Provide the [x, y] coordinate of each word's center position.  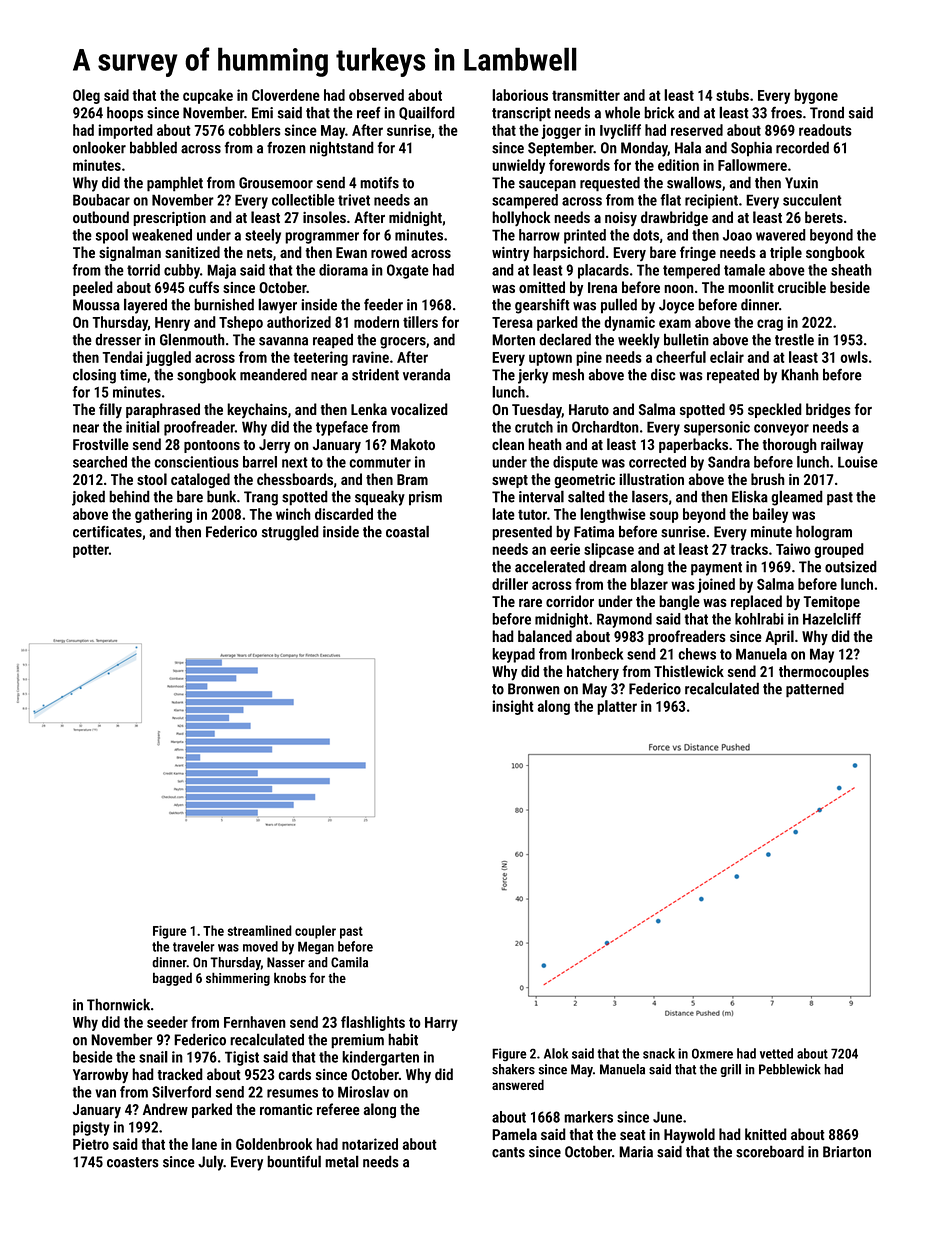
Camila [349, 962]
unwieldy [518, 166]
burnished [224, 304]
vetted [776, 1053]
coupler [315, 932]
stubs [732, 95]
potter [91, 551]
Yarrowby [100, 1075]
